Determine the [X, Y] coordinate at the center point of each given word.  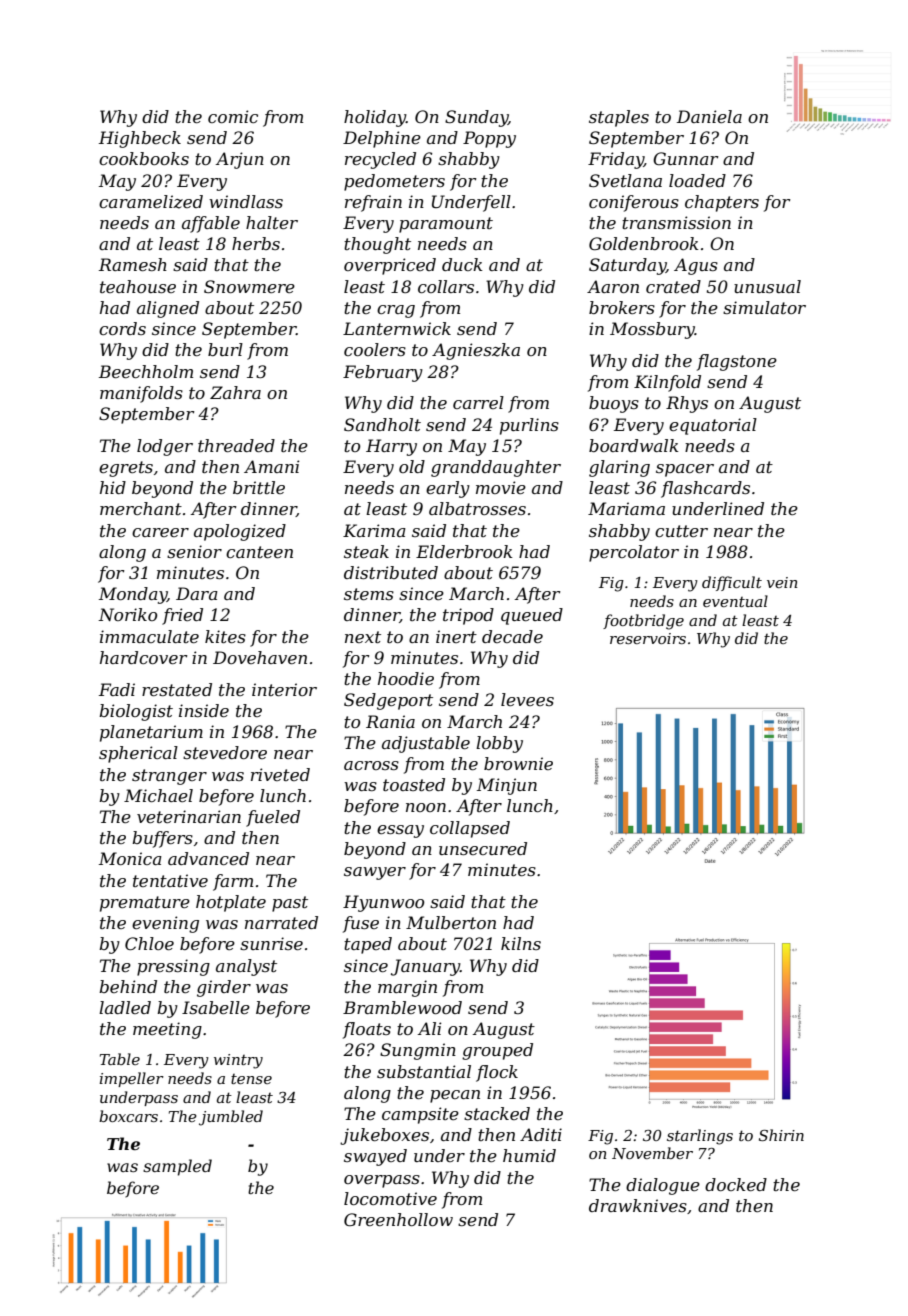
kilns [521, 943]
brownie [518, 763]
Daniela [709, 116]
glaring [619, 468]
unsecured [483, 848]
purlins [529, 426]
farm [233, 882]
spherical [138, 754]
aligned [168, 309]
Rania [390, 721]
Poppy [489, 139]
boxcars [128, 1116]
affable [211, 224]
